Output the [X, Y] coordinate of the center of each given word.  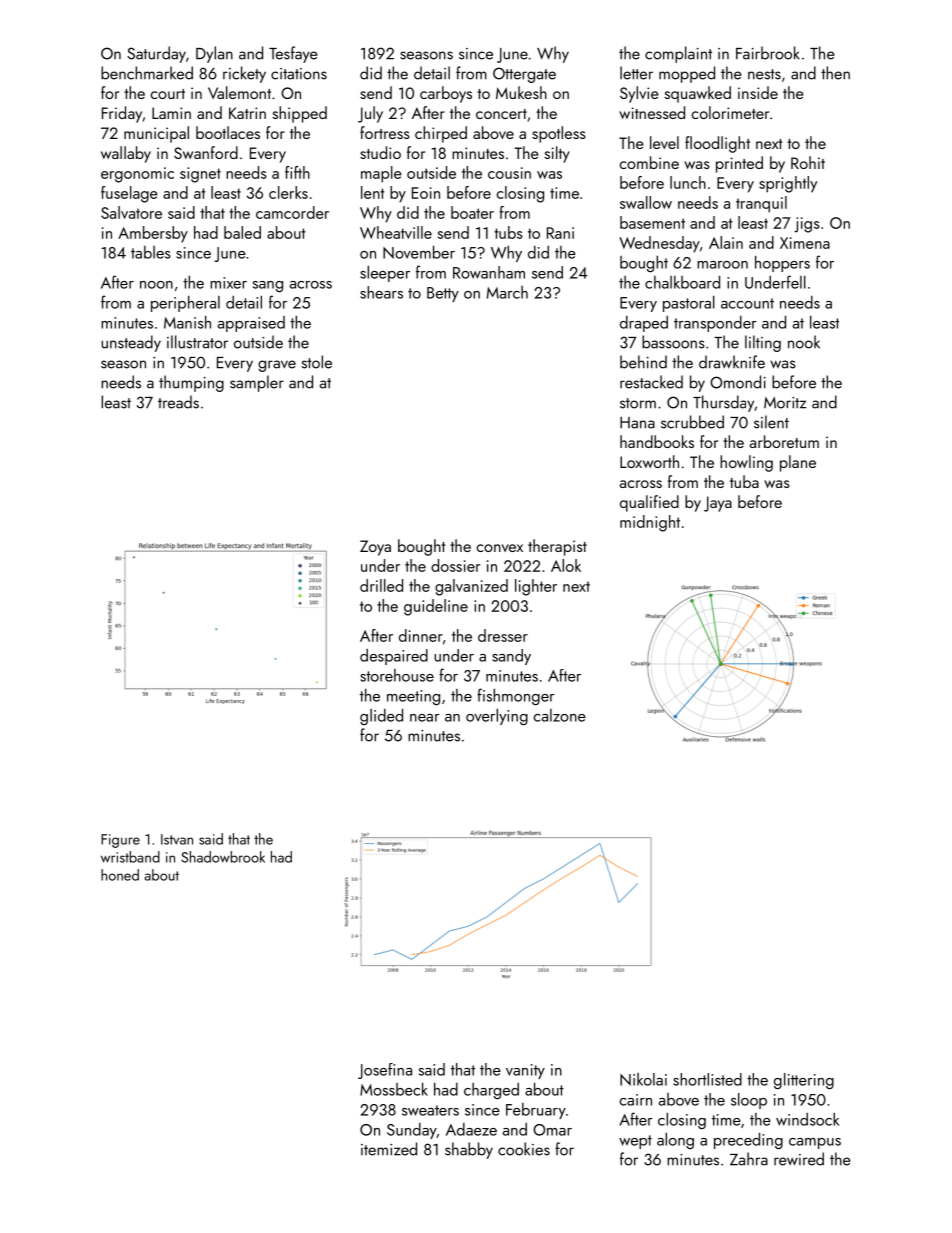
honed [120, 875]
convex [500, 548]
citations [299, 74]
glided [381, 716]
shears [381, 292]
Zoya [375, 548]
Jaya [718, 504]
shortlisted [707, 1079]
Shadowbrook [223, 857]
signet [200, 175]
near [425, 718]
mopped [687, 74]
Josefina [385, 1071]
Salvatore [131, 212]
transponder [715, 324]
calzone [560, 715]
